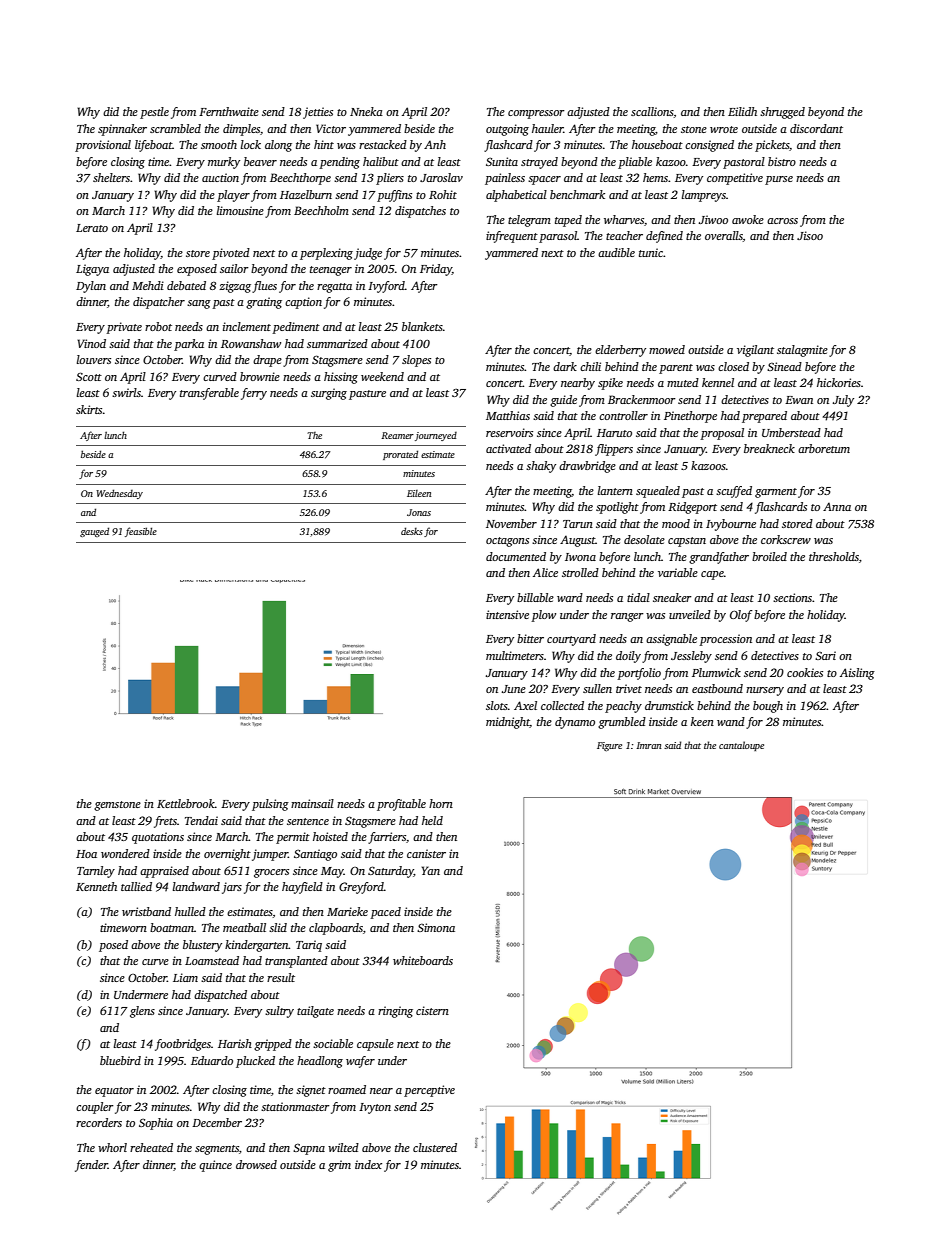 Image resolution: width=952 pixels, height=1233 pixels. Describe the element at coordinates (443, 194) in the page. I see `Rohit` at that location.
